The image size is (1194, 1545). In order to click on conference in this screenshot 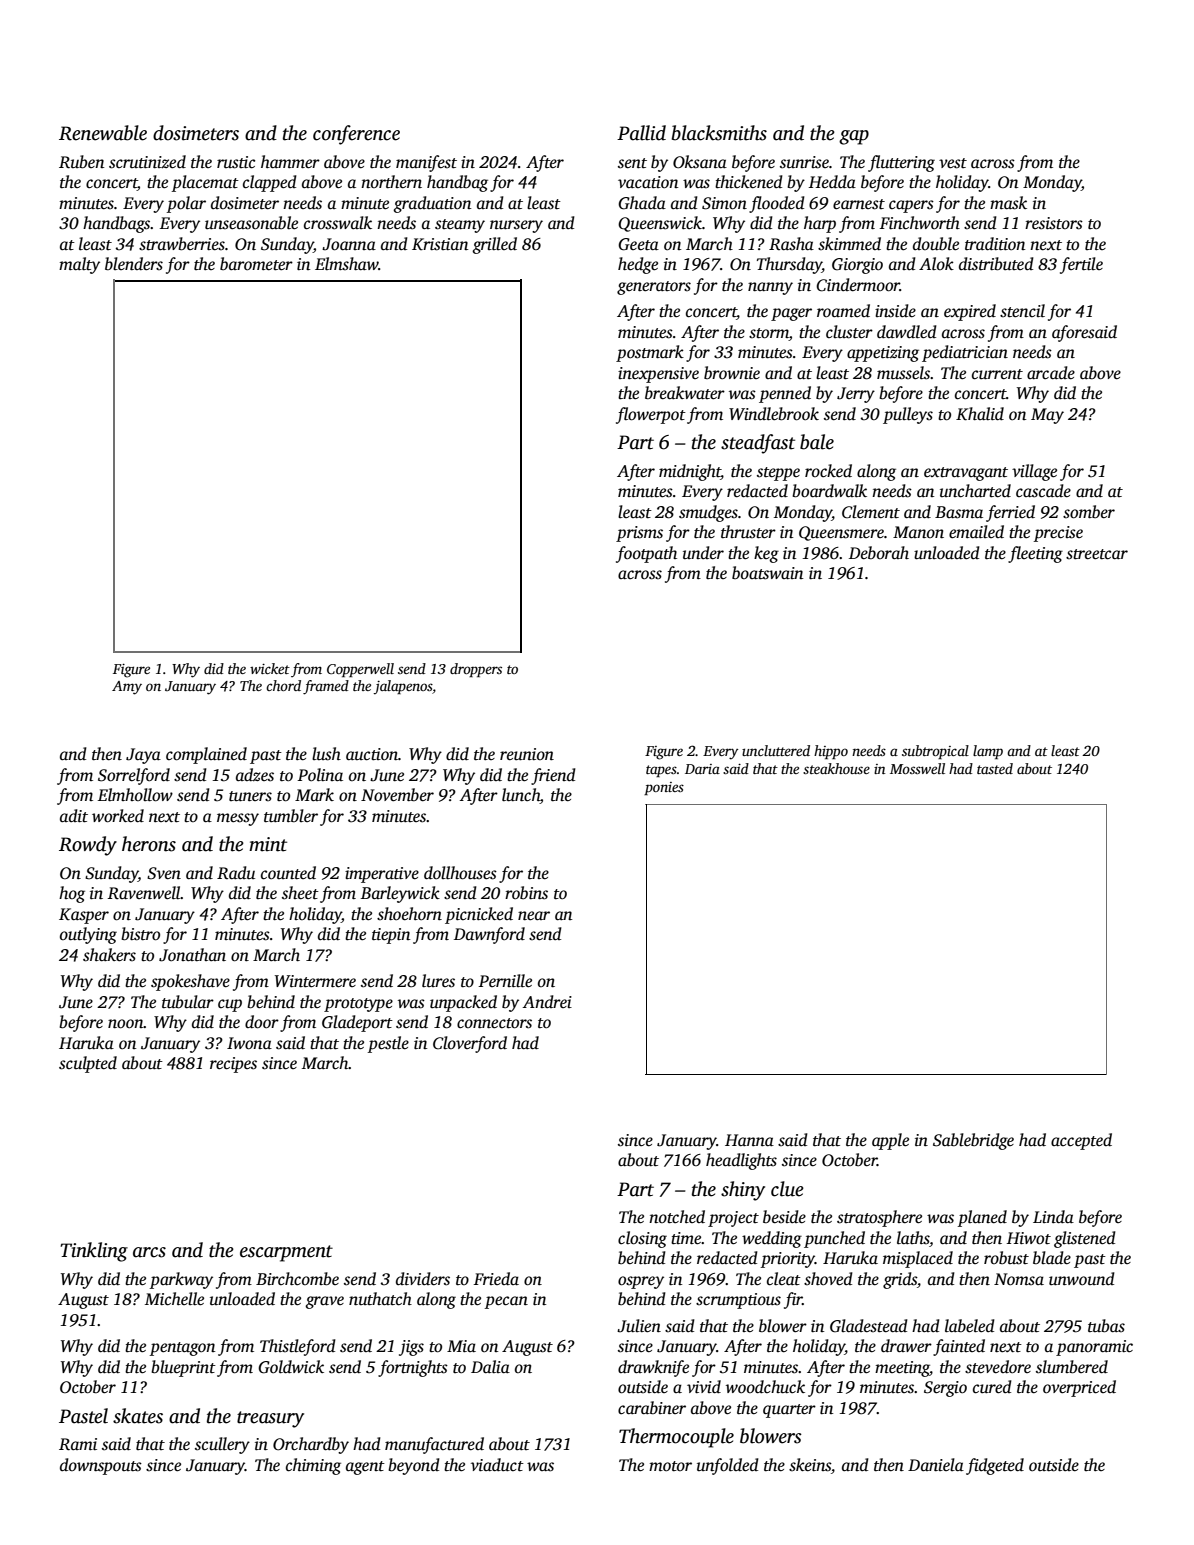, I will do `click(356, 135)`.
